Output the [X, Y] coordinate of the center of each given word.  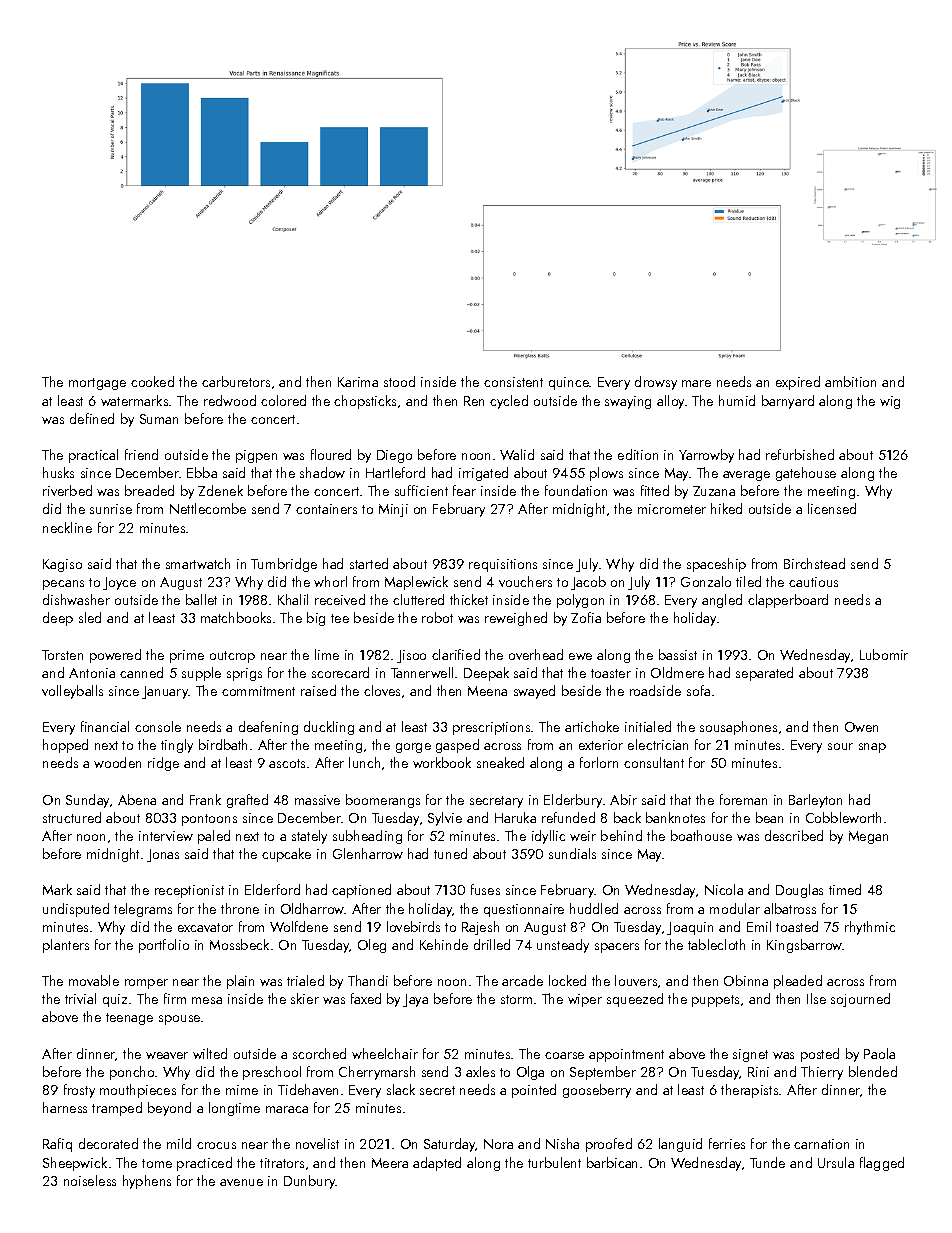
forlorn [599, 762]
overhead [536, 654]
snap [872, 748]
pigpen [256, 456]
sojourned [860, 1000]
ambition [850, 381]
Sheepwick [75, 1164]
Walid [517, 454]
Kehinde [444, 944]
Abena [137, 799]
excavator [205, 927]
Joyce [119, 583]
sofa [698, 690]
